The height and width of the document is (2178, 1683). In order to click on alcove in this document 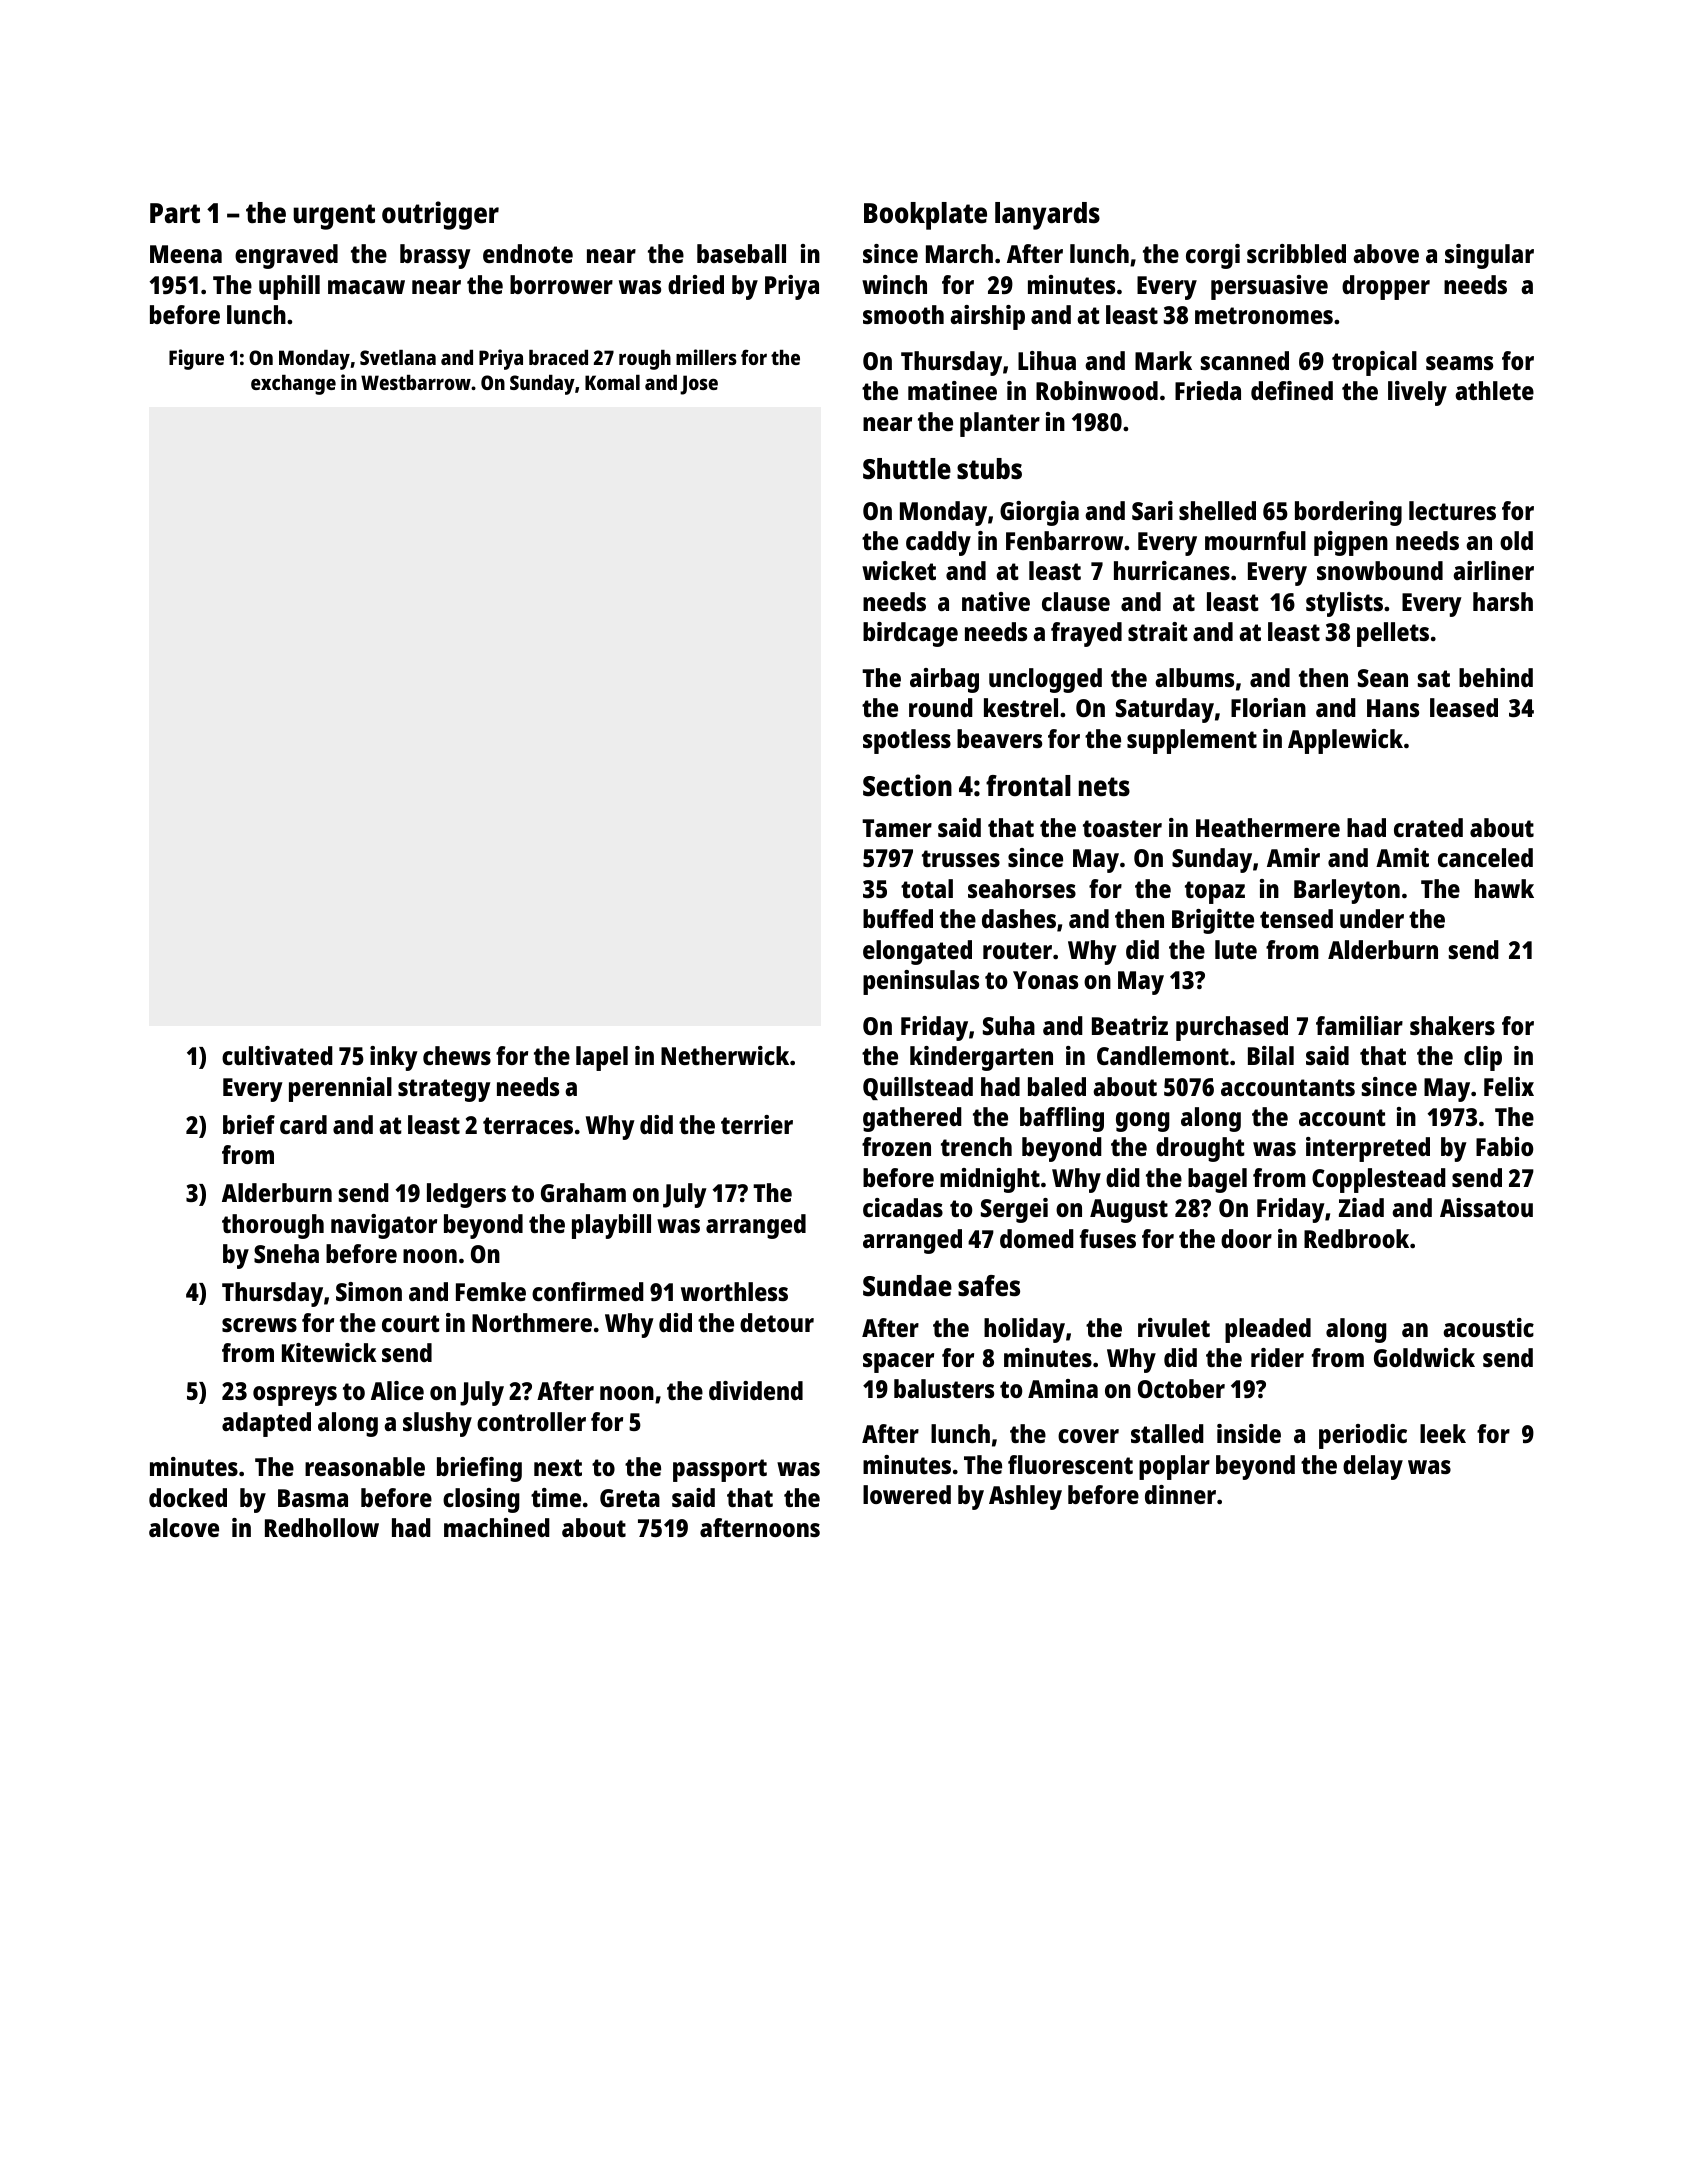, I will do `click(184, 1527)`.
